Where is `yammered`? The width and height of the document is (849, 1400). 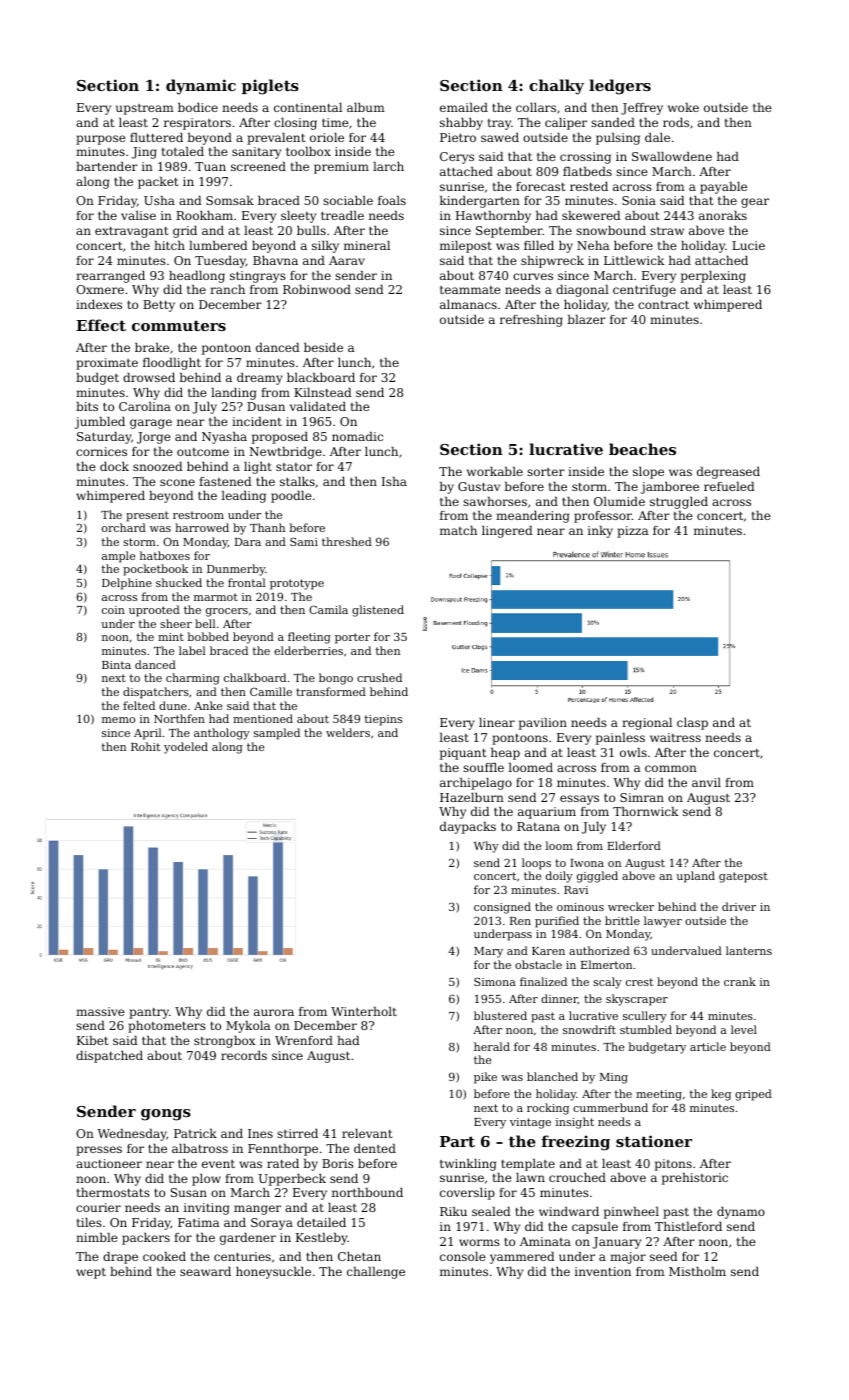
yammered is located at coordinates (522, 1258).
